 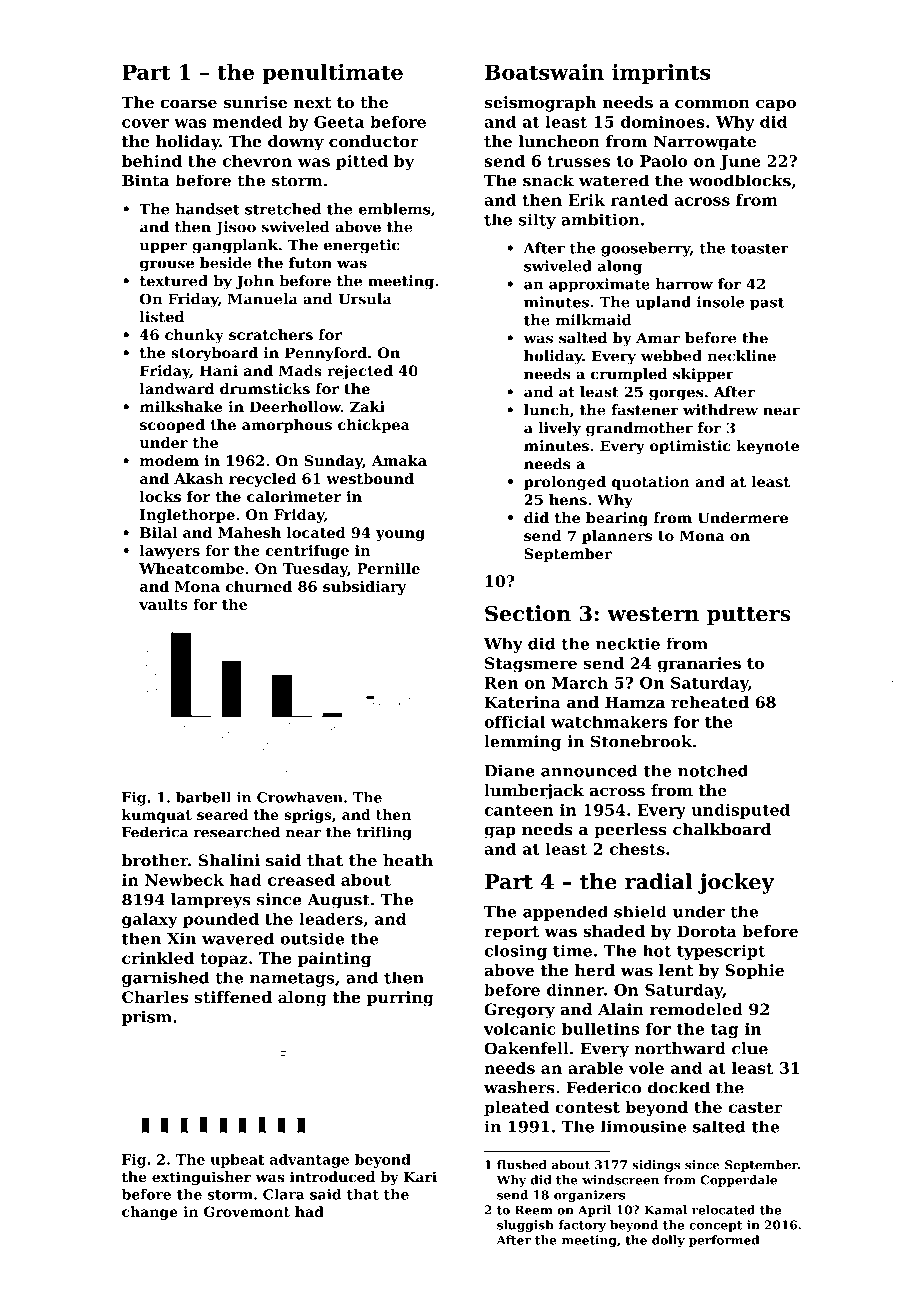 I want to click on grouse, so click(x=167, y=266).
